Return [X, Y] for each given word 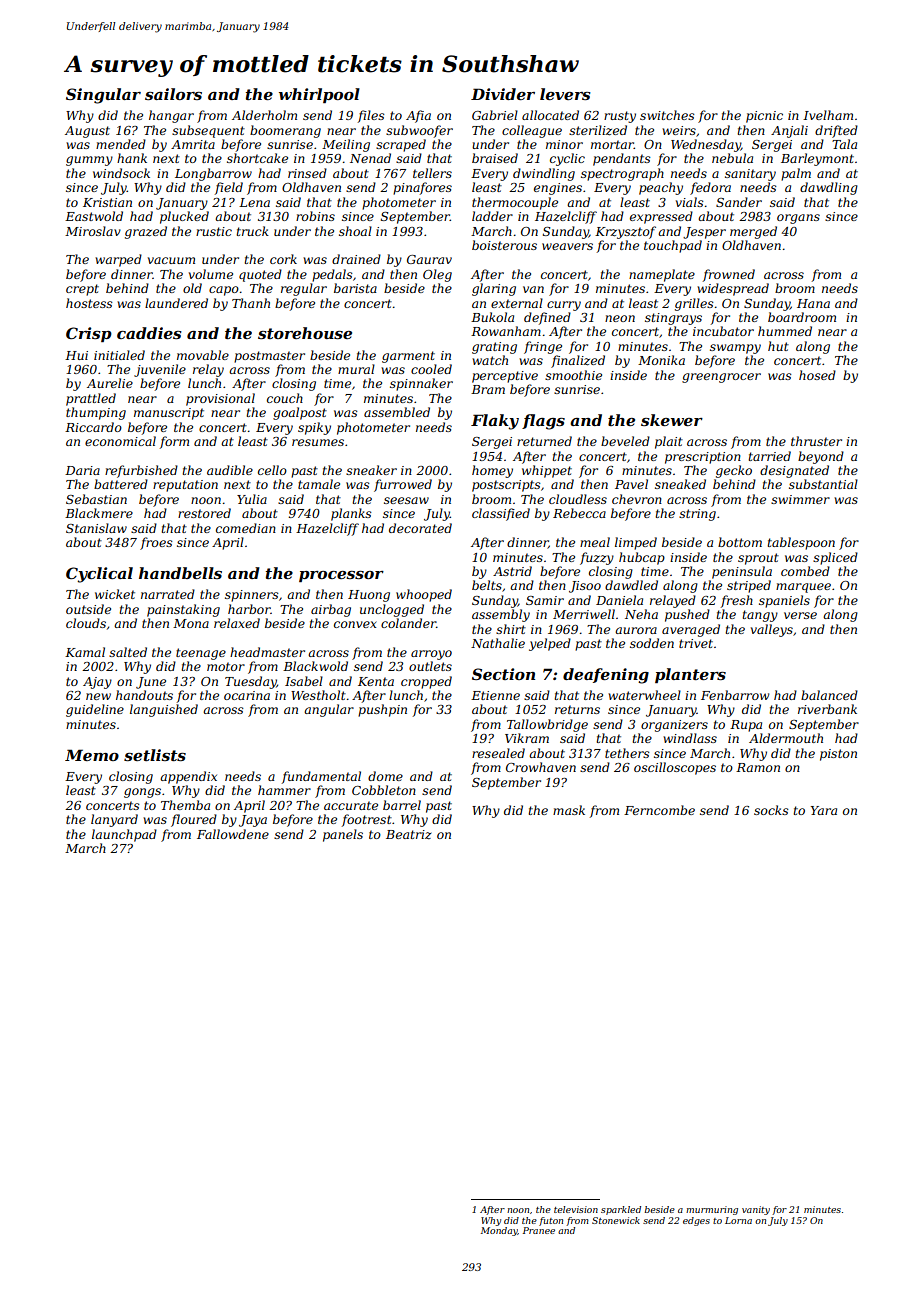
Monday [499, 1231]
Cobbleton [384, 790]
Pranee [539, 1230]
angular [329, 710]
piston [838, 755]
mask [569, 810]
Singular [103, 96]
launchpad [124, 835]
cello [272, 470]
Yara [824, 810]
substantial [823, 484]
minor [564, 144]
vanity [756, 1210]
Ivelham [828, 115]
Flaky [495, 422]
